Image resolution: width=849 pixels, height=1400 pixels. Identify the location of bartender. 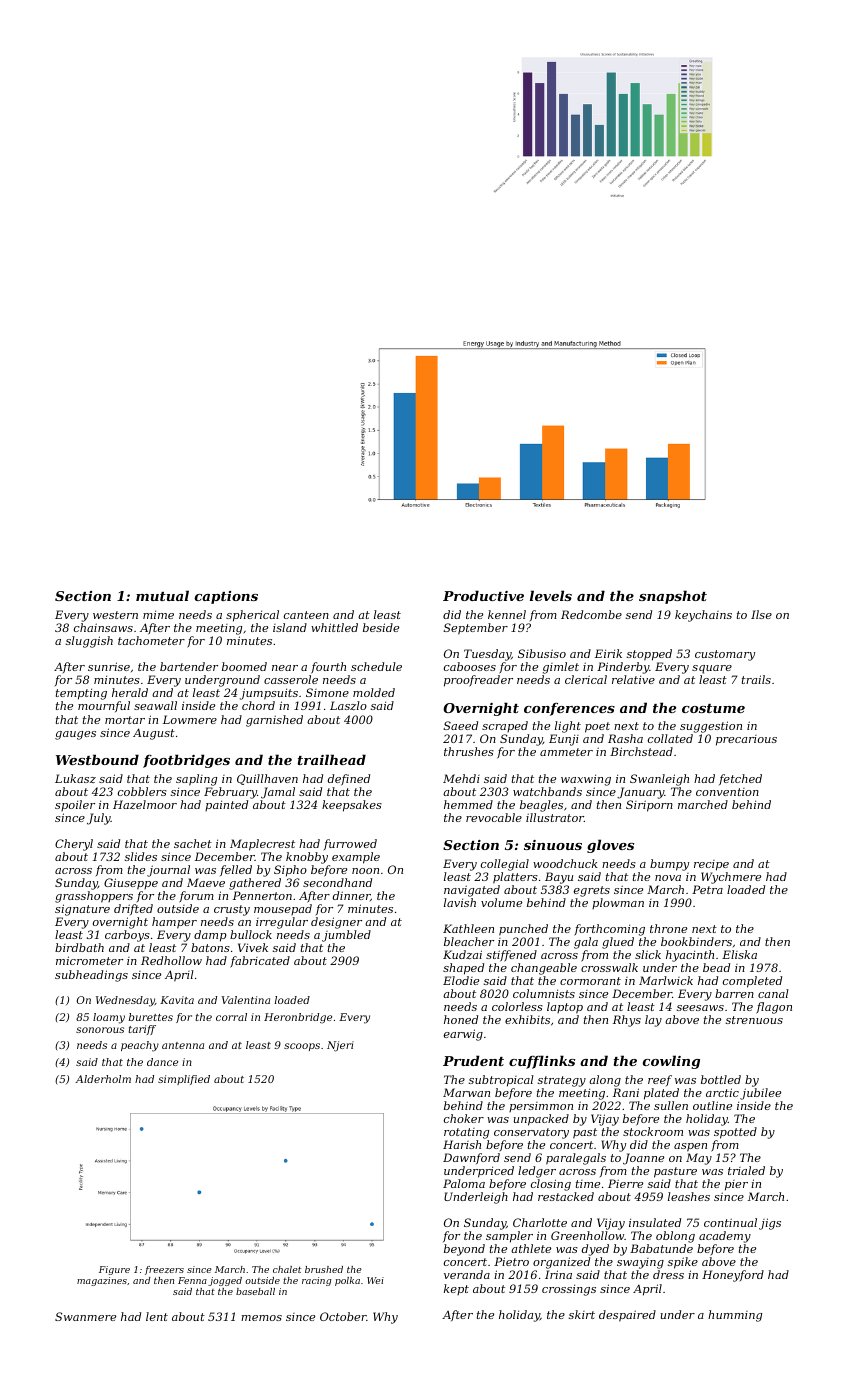
(189, 666).
